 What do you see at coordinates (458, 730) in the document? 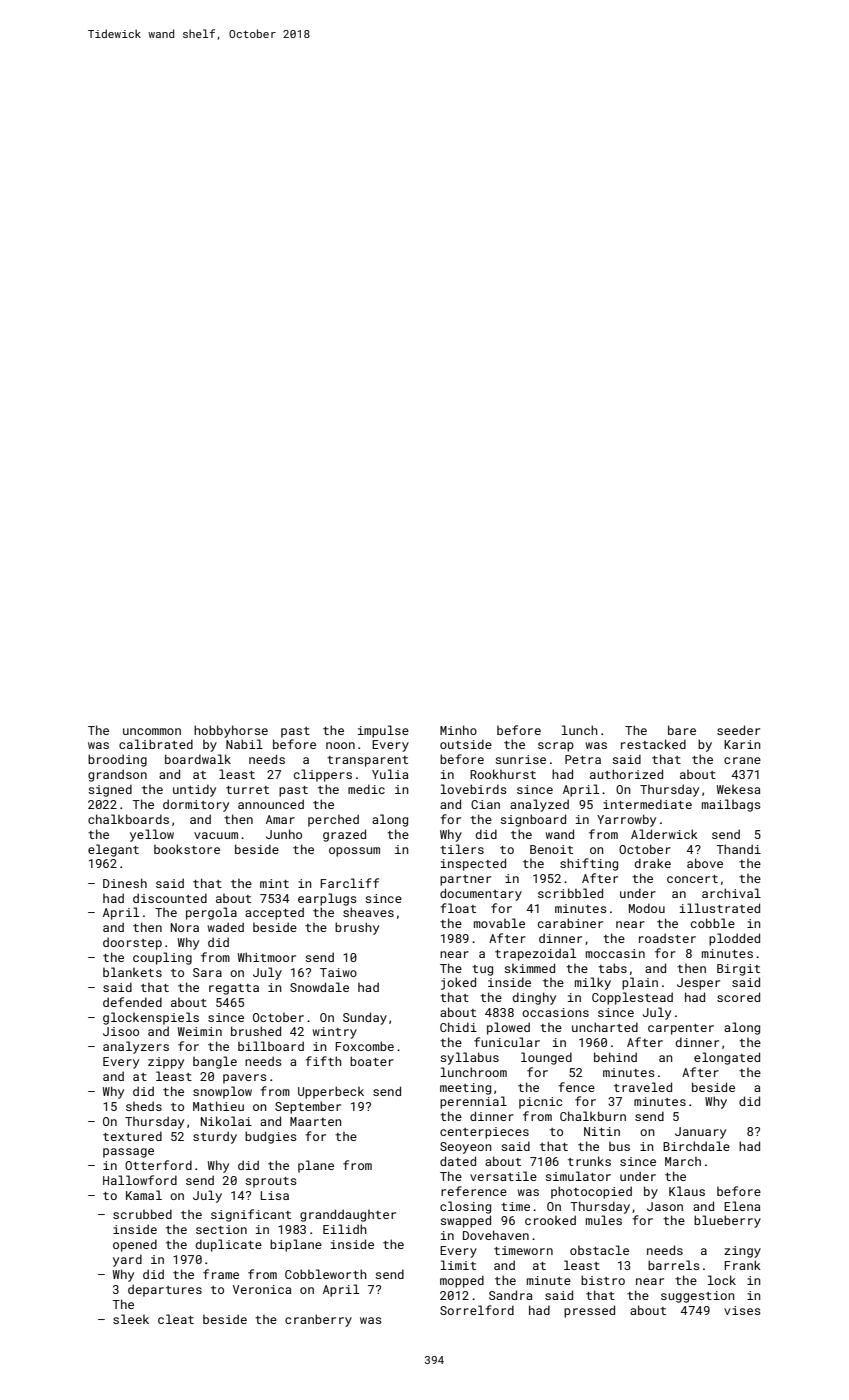
I see `Minho` at bounding box center [458, 730].
